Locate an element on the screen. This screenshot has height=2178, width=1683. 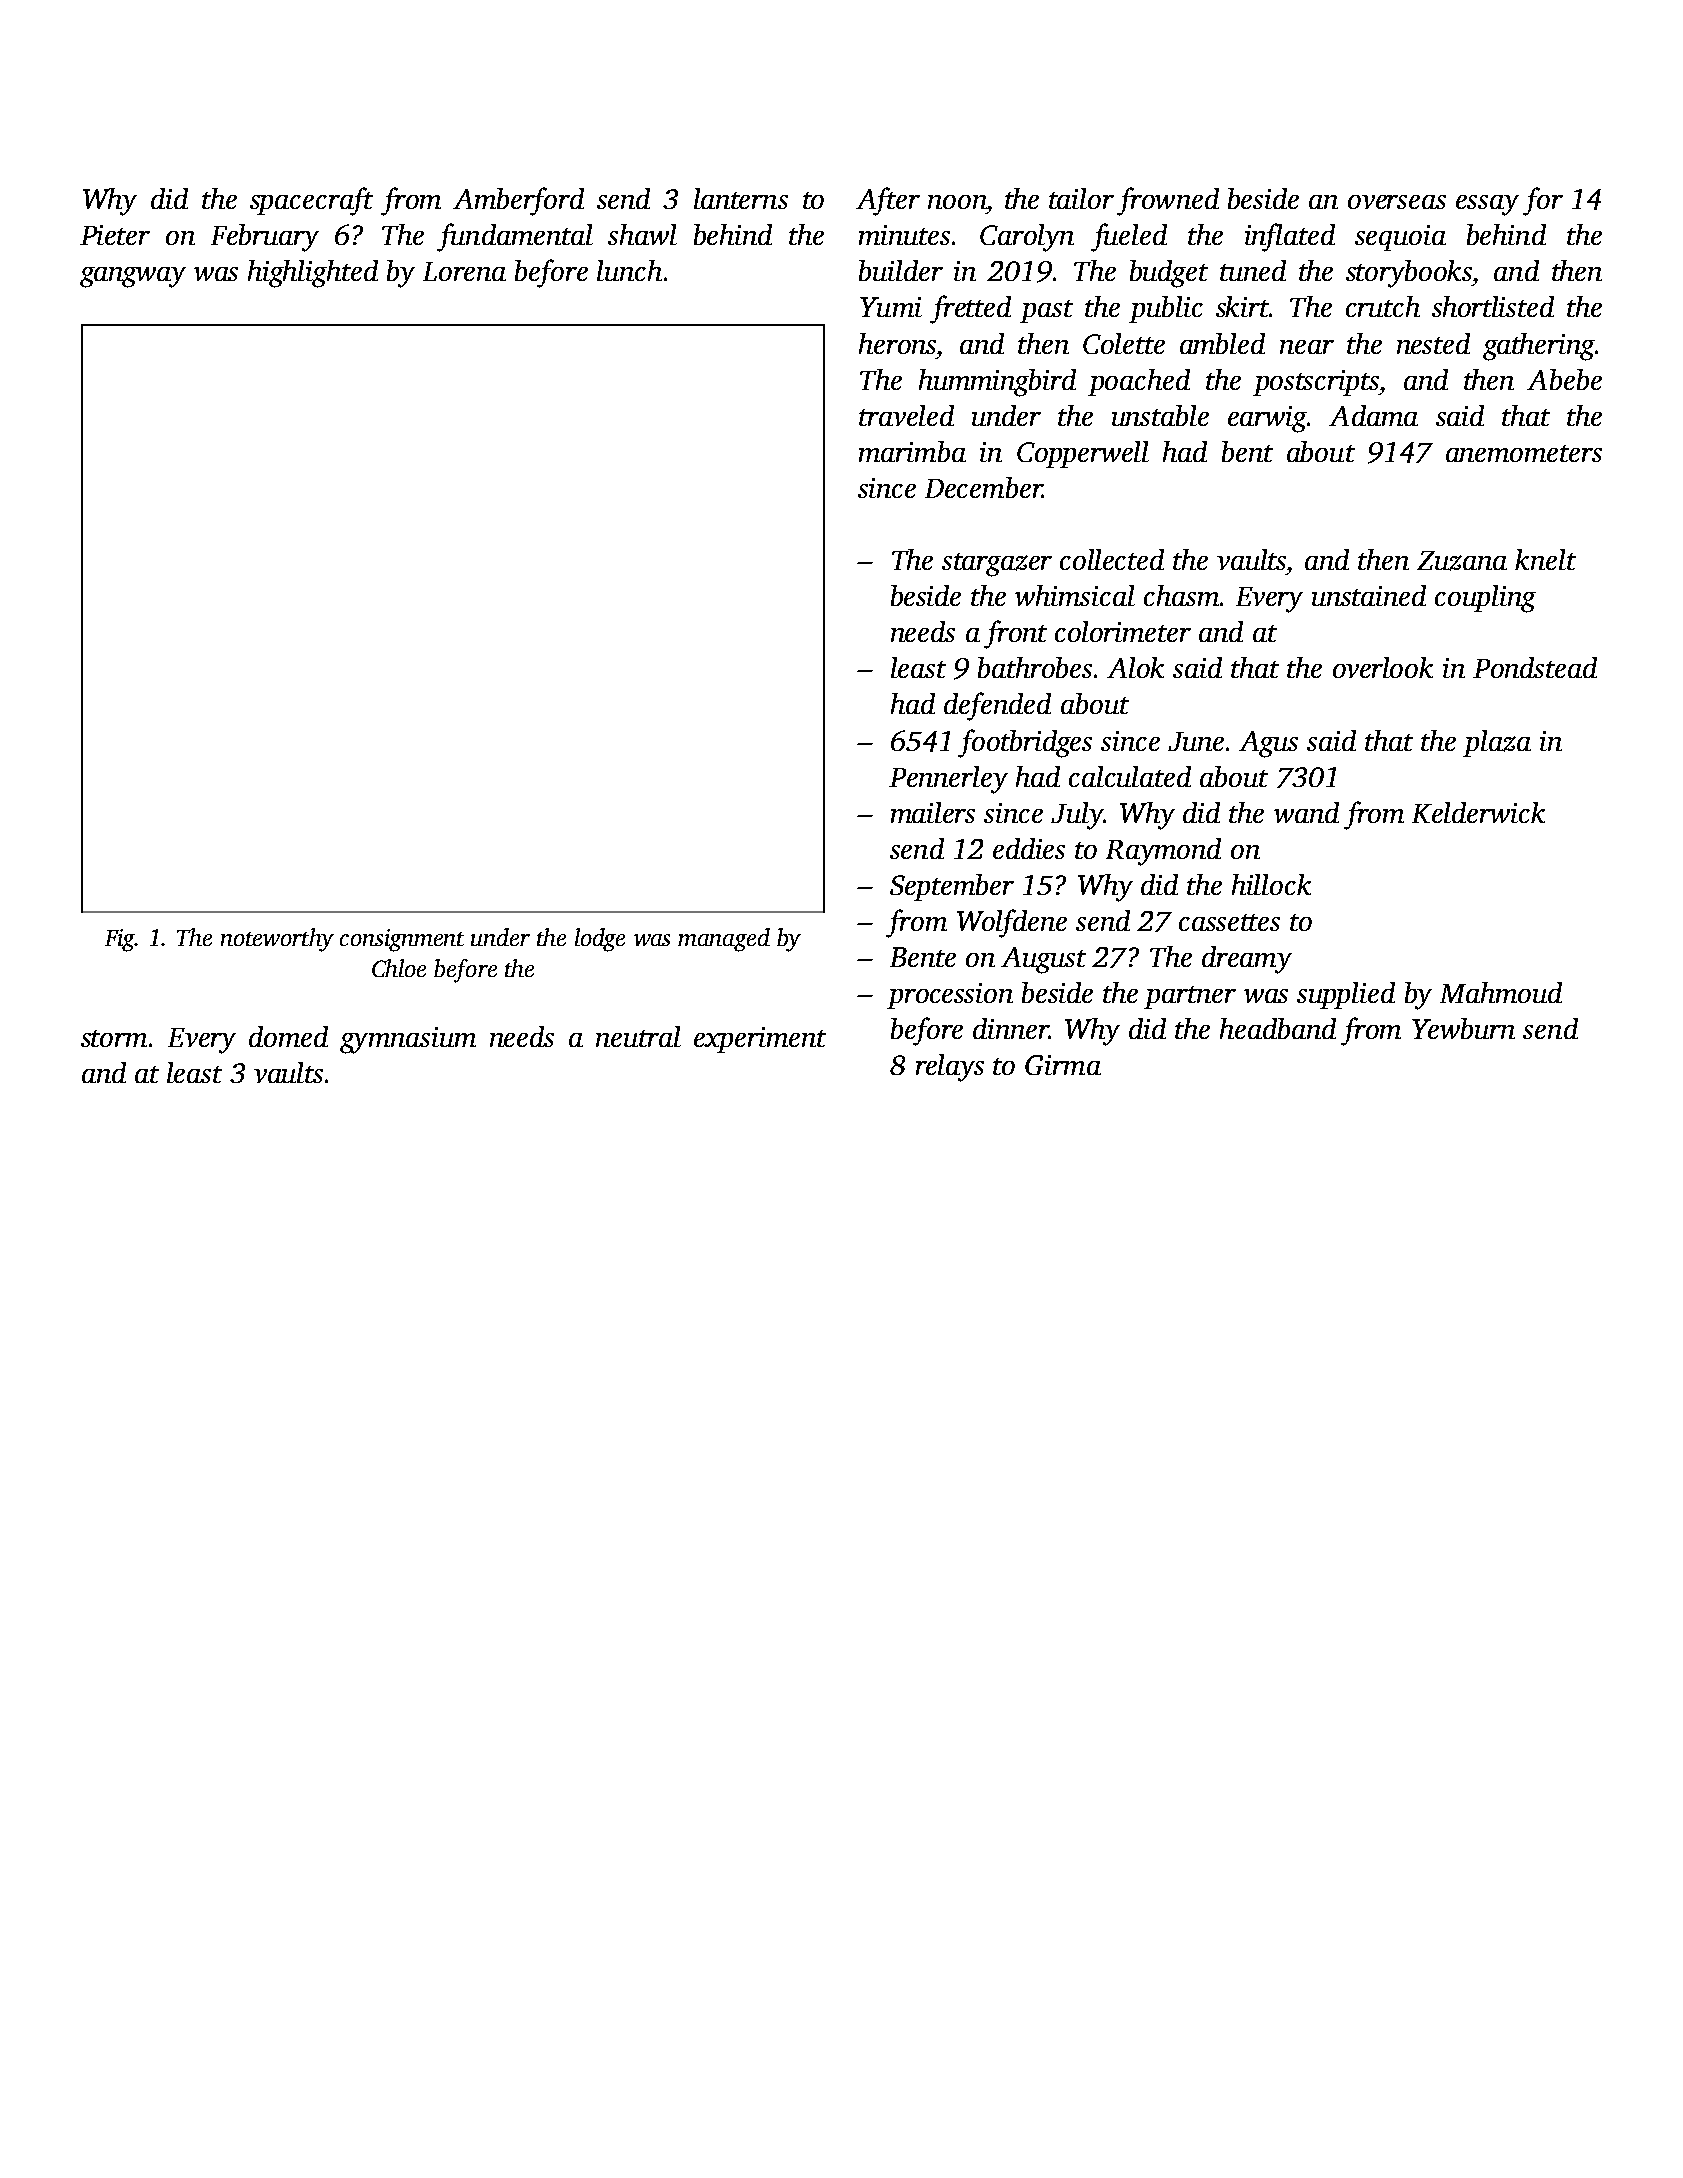
front is located at coordinates (1015, 634).
